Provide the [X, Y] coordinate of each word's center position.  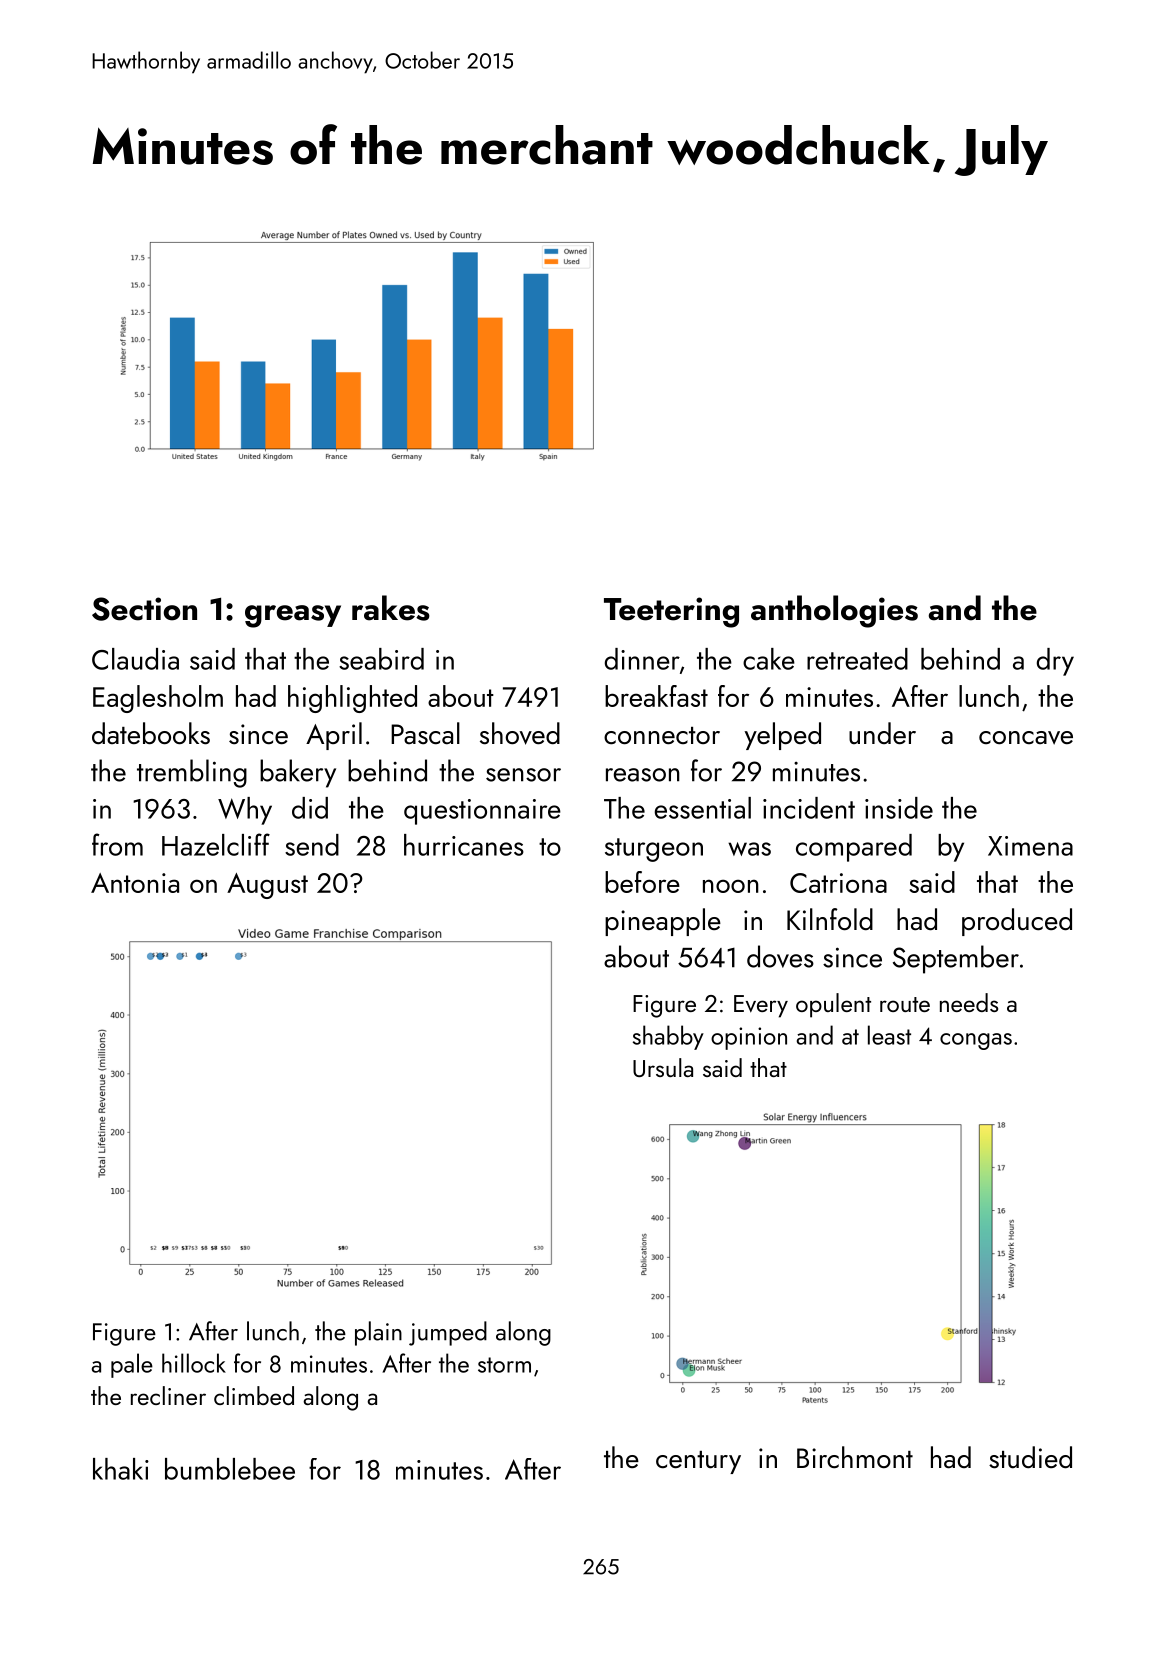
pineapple [663, 922]
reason [643, 775]
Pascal [425, 733]
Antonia [135, 883]
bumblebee [230, 1469]
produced [1017, 922]
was [749, 849]
